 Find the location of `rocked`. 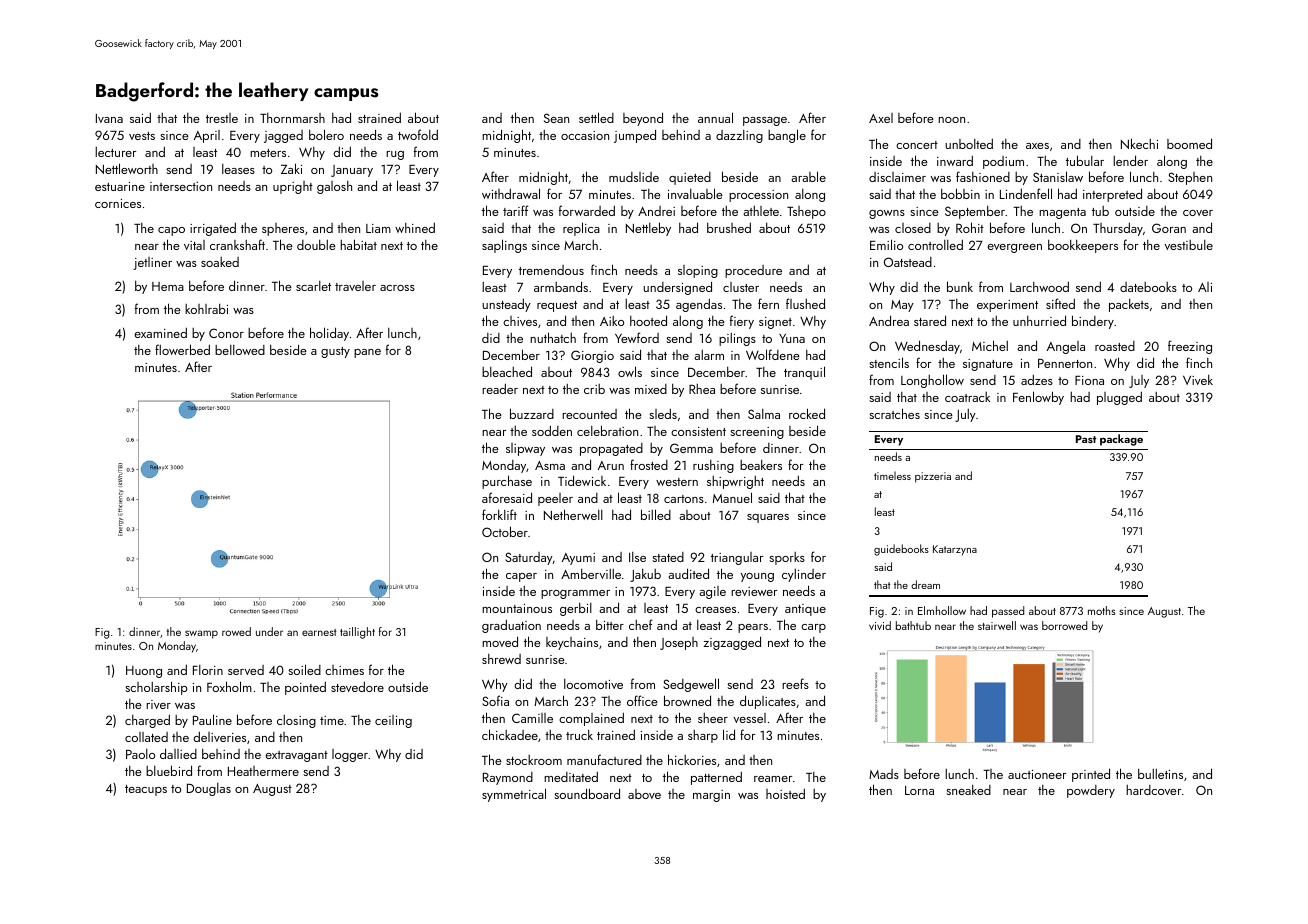

rocked is located at coordinates (807, 413).
